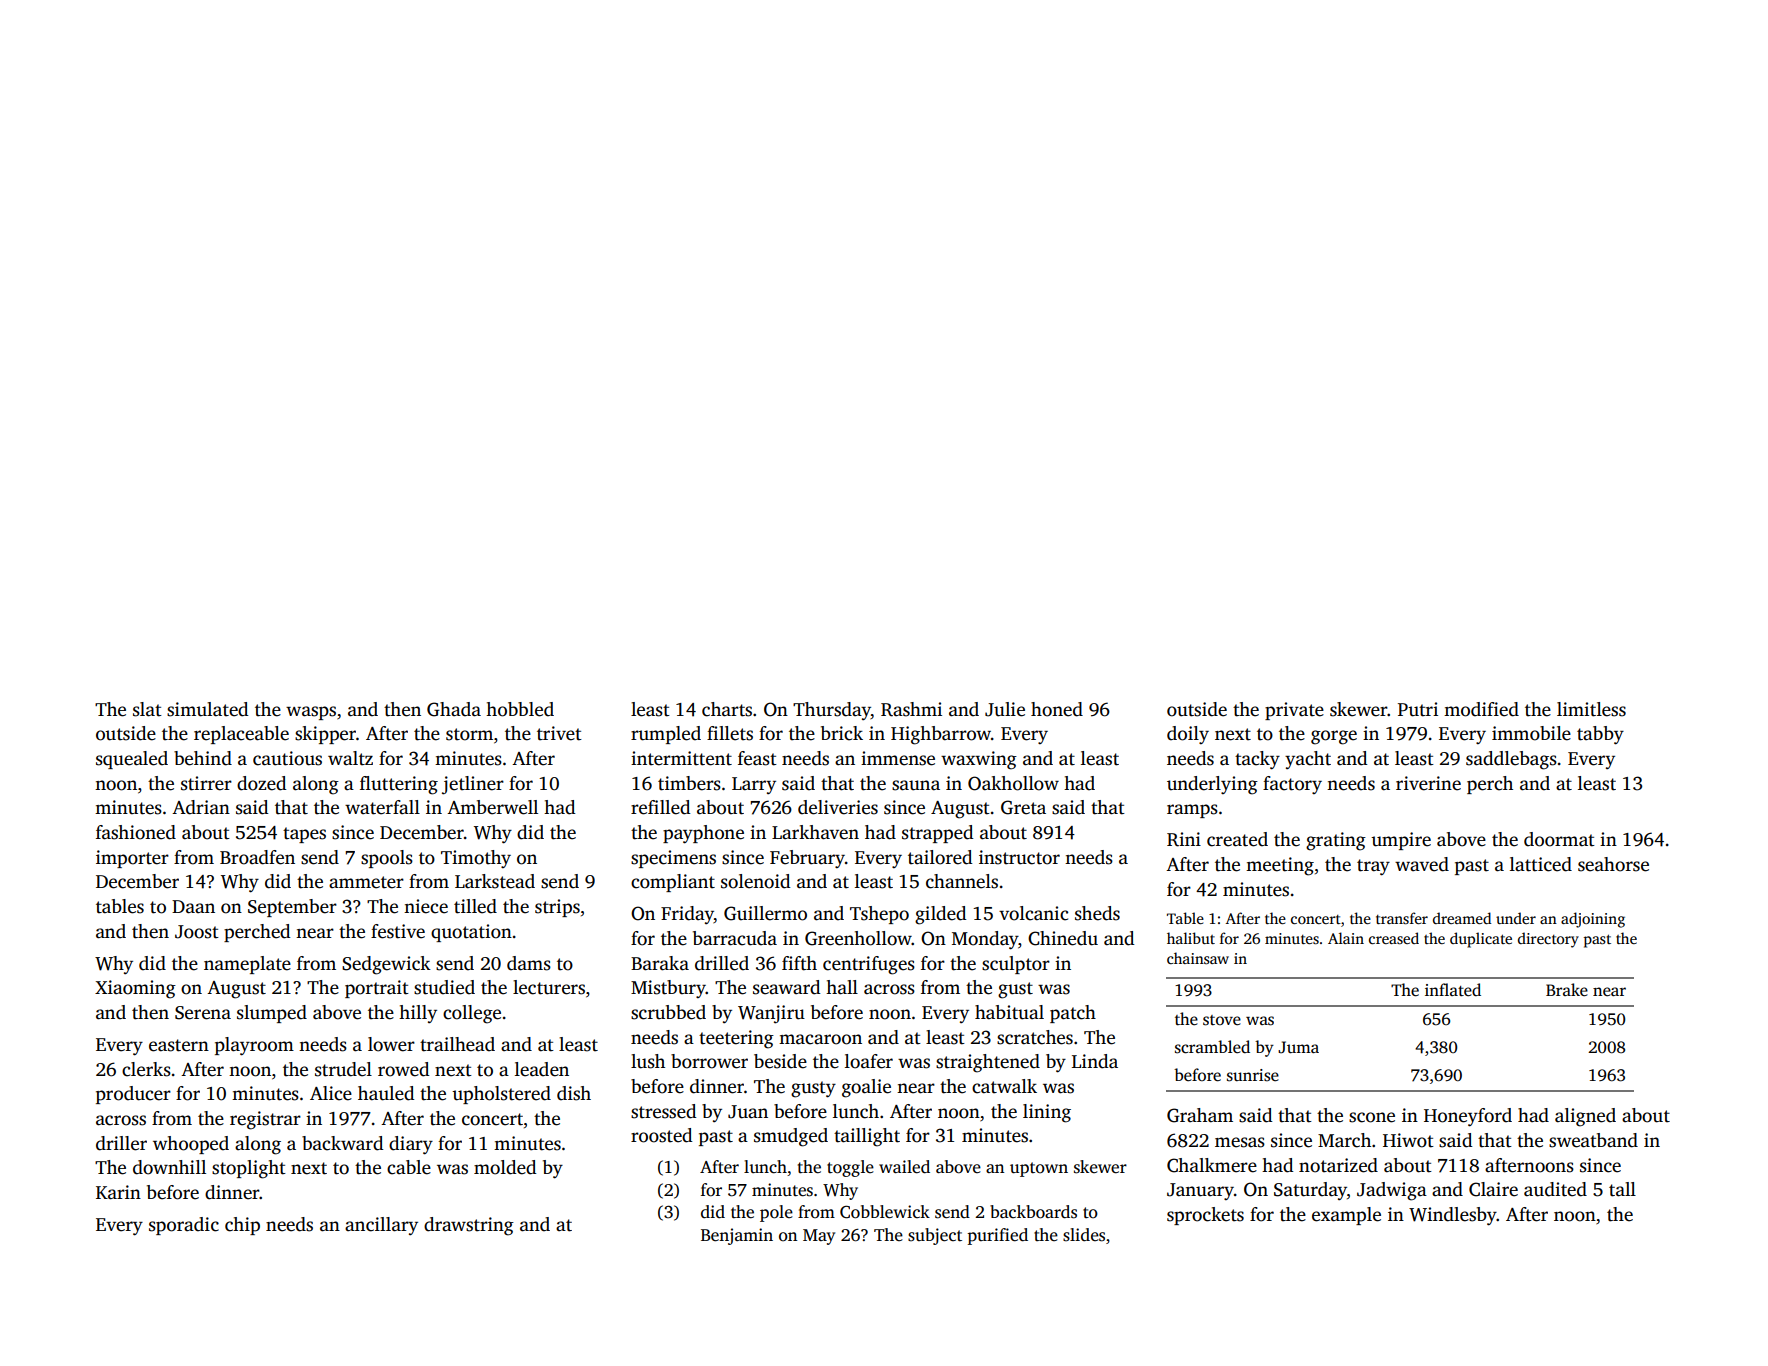  I want to click on lush, so click(648, 1061).
